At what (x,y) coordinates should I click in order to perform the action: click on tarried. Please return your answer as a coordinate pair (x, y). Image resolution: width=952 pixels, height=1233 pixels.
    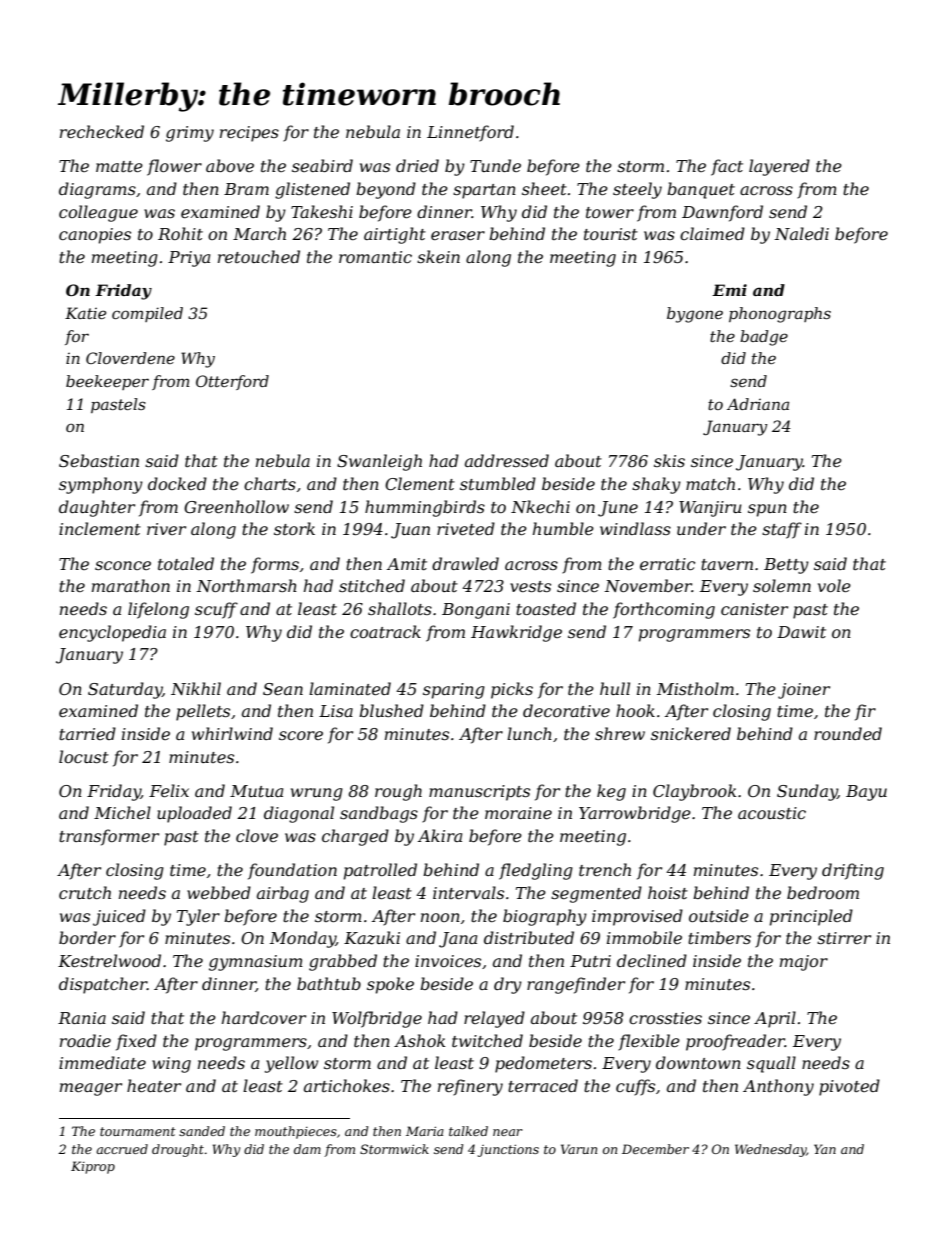
    Looking at the image, I should click on (87, 733).
